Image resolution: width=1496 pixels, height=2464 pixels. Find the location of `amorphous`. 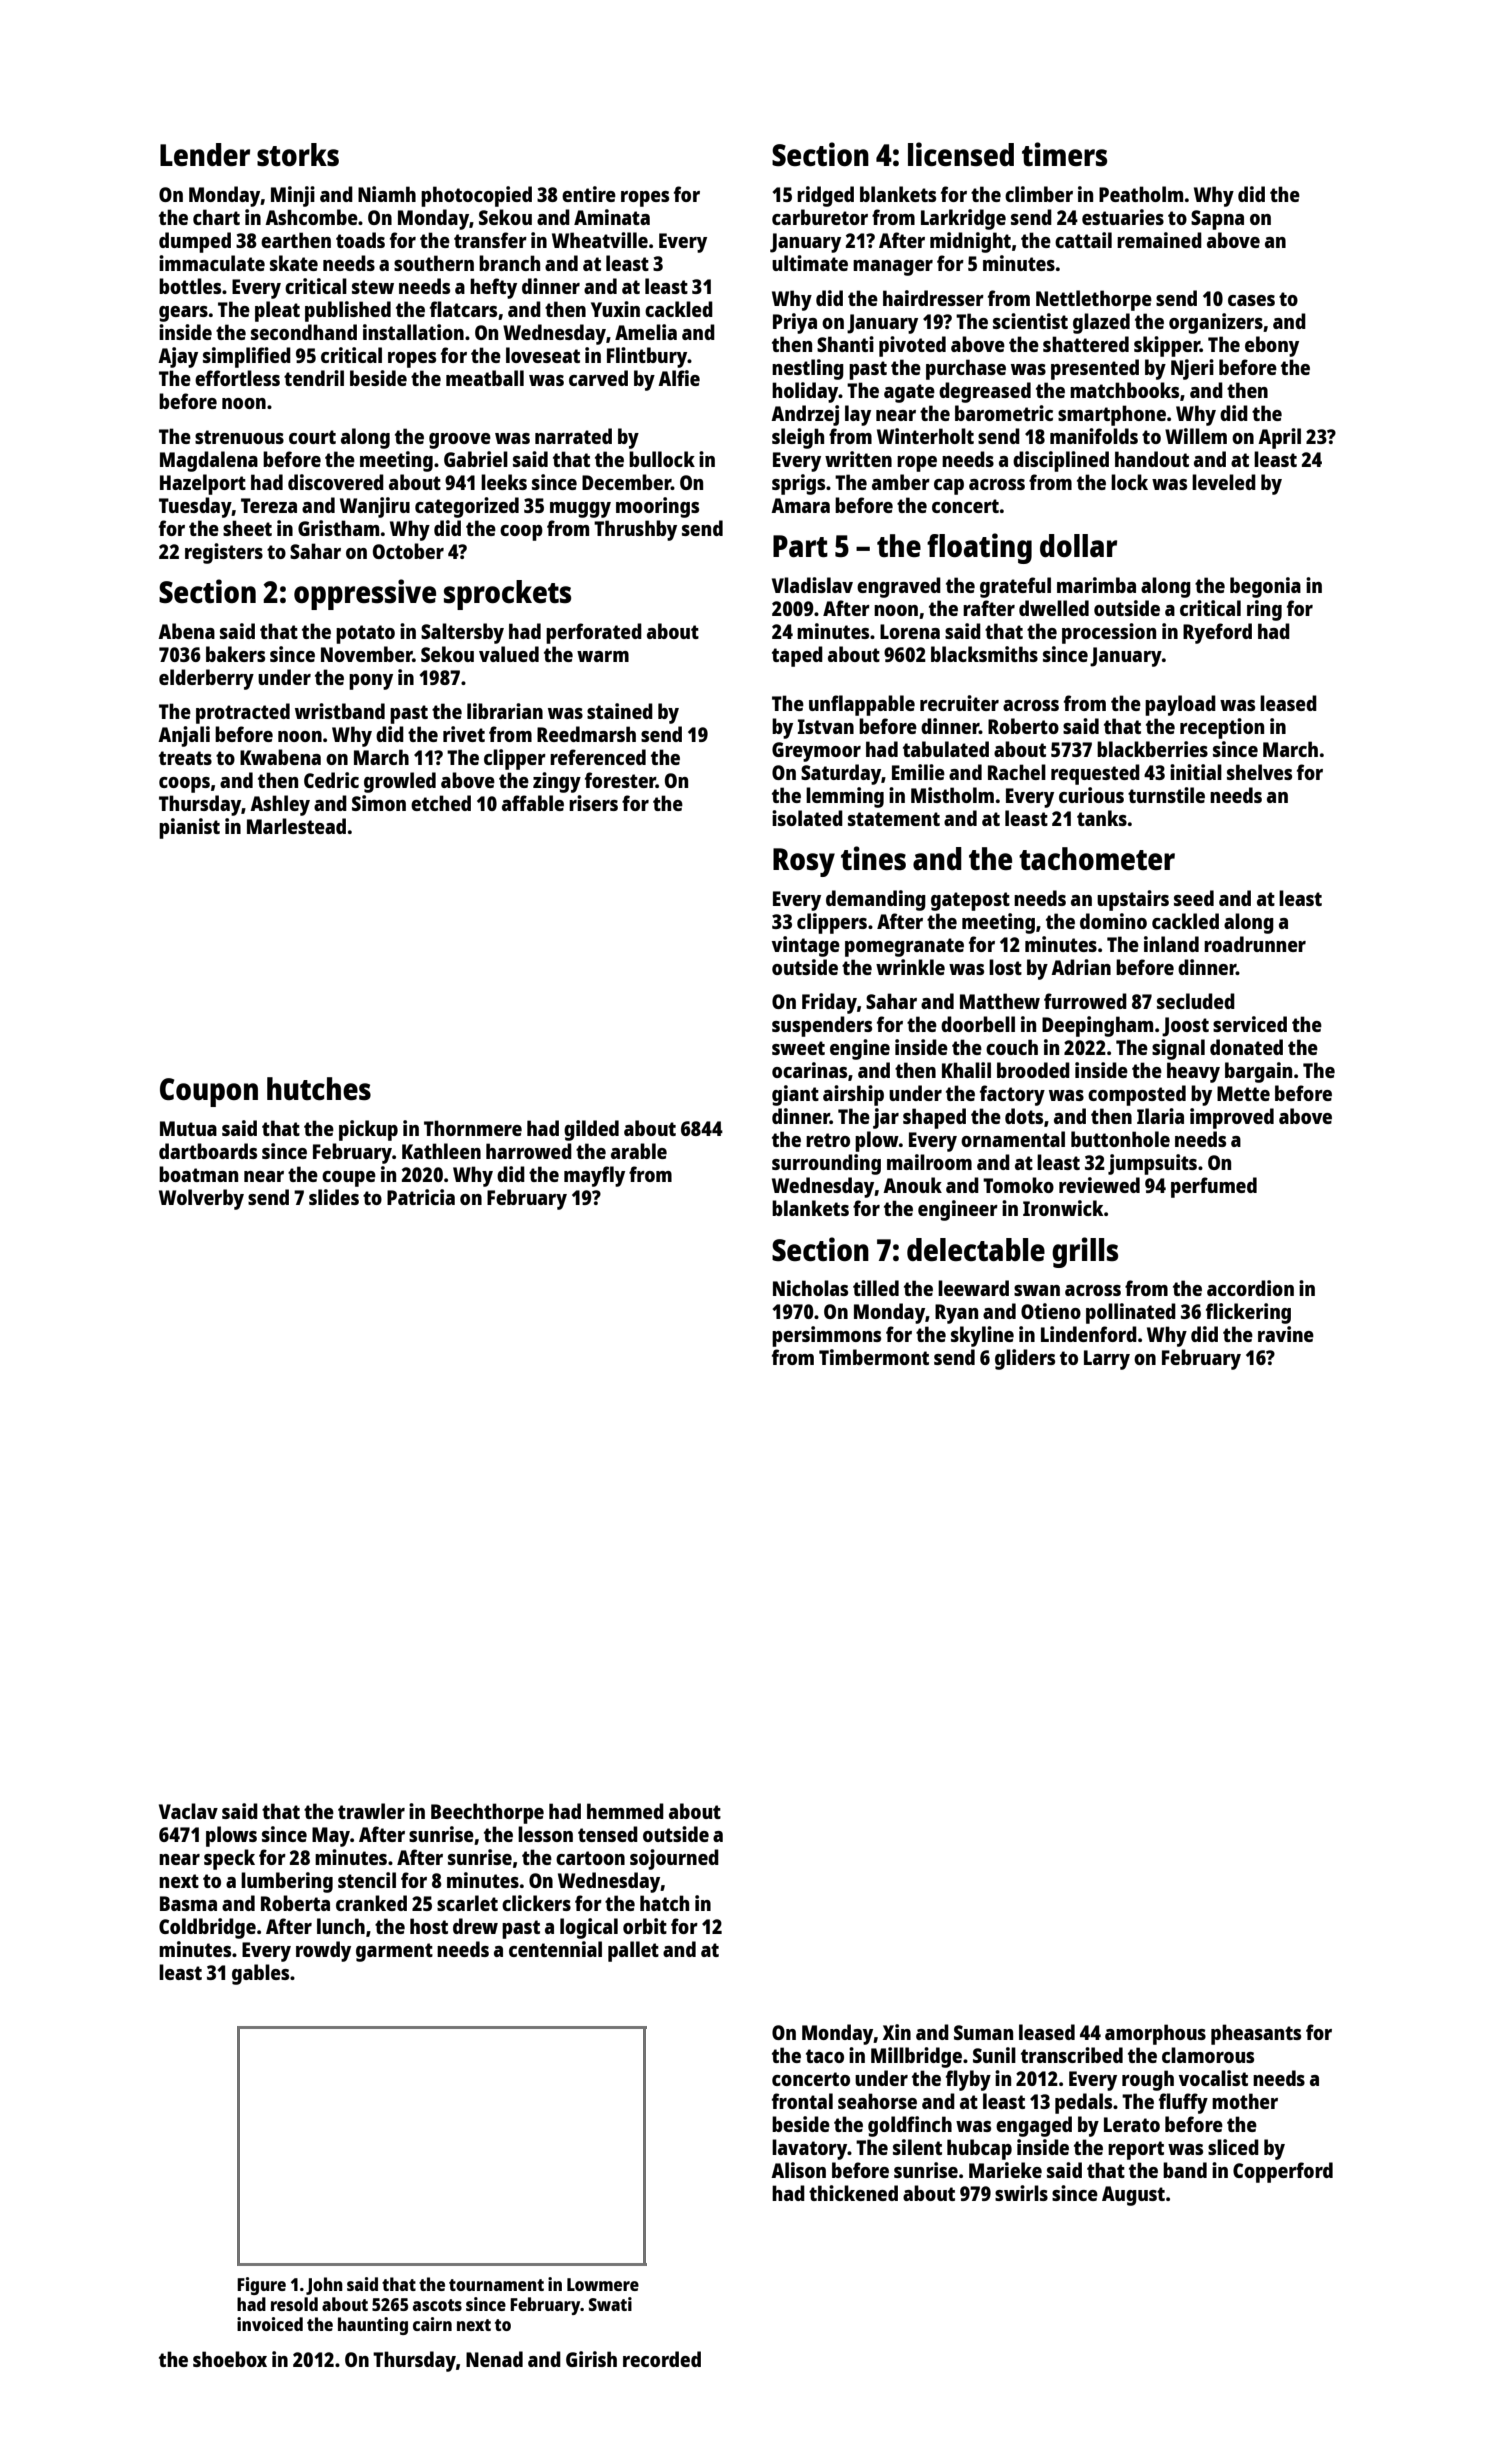

amorphous is located at coordinates (1155, 2034).
